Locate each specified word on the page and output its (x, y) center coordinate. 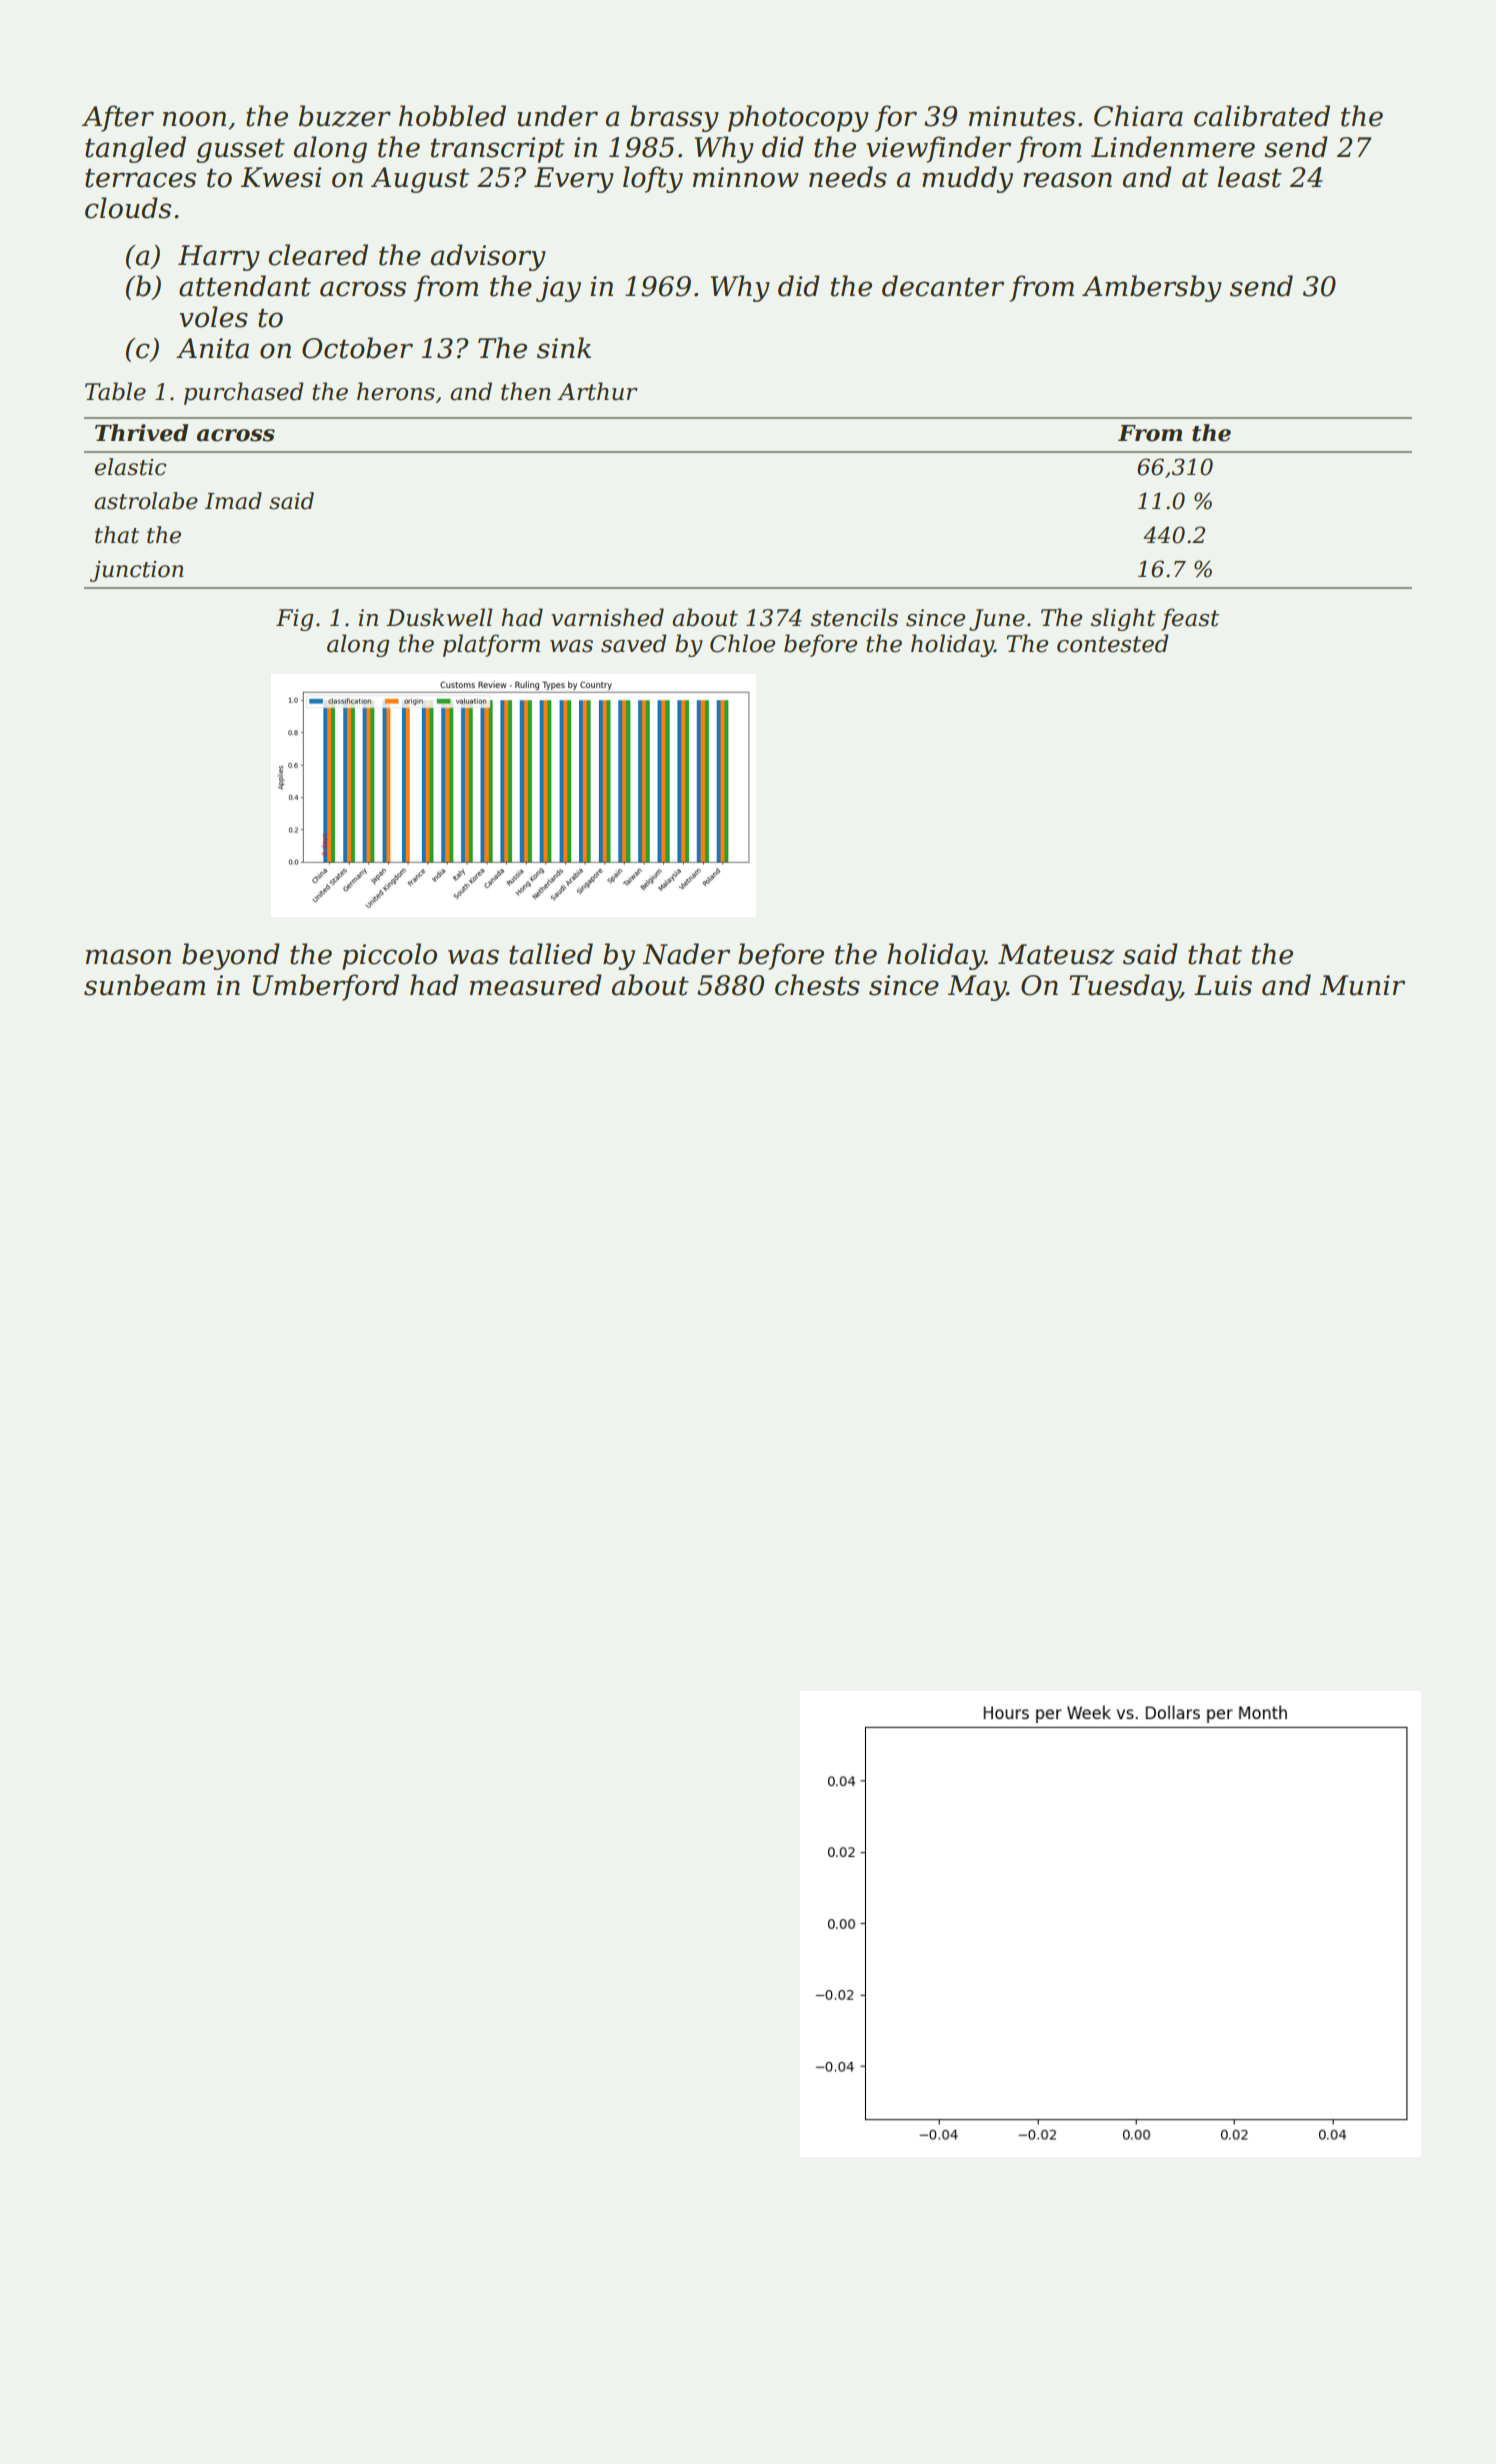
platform (491, 645)
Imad (233, 501)
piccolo (389, 956)
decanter (943, 286)
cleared (318, 255)
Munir (1362, 985)
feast (1190, 619)
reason (1067, 180)
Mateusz (1056, 954)
